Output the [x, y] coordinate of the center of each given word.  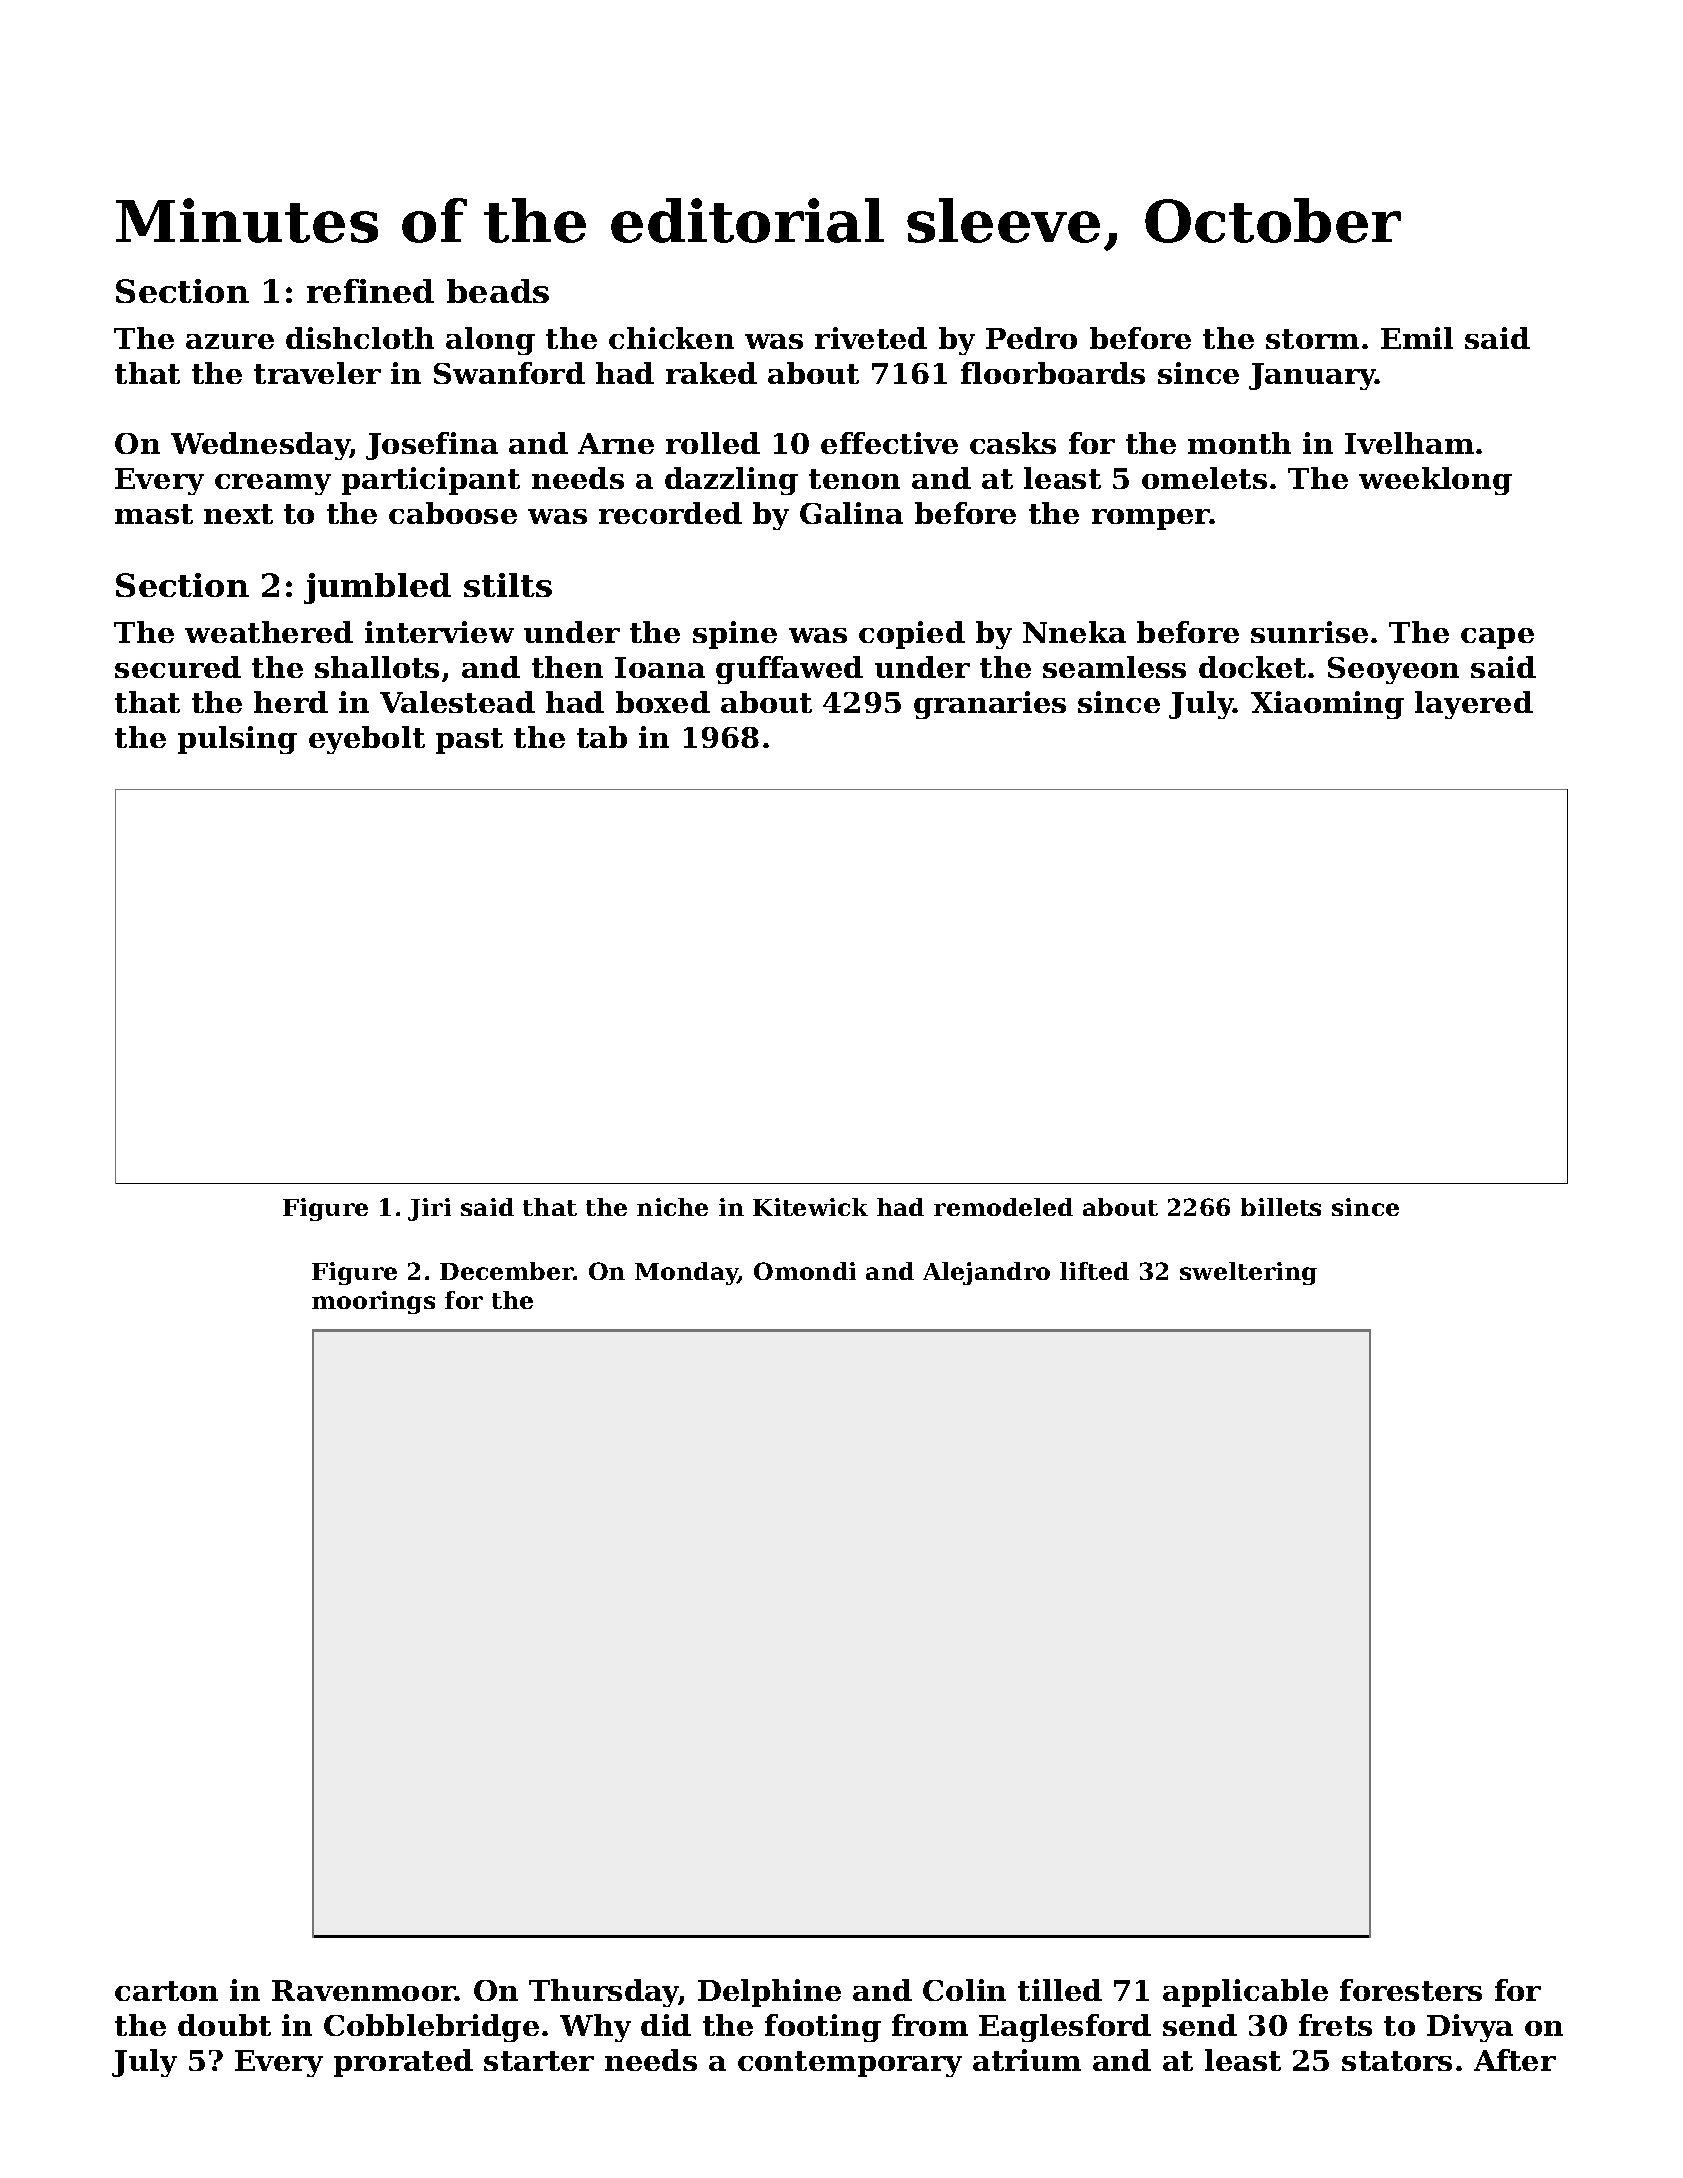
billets [1281, 1207]
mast [154, 514]
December [507, 1271]
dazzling [731, 481]
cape [1497, 638]
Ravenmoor [364, 1990]
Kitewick [810, 1207]
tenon [854, 479]
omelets [1204, 478]
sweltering [1248, 1273]
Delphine [769, 1993]
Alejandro [986, 1273]
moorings [373, 1302]
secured [178, 667]
